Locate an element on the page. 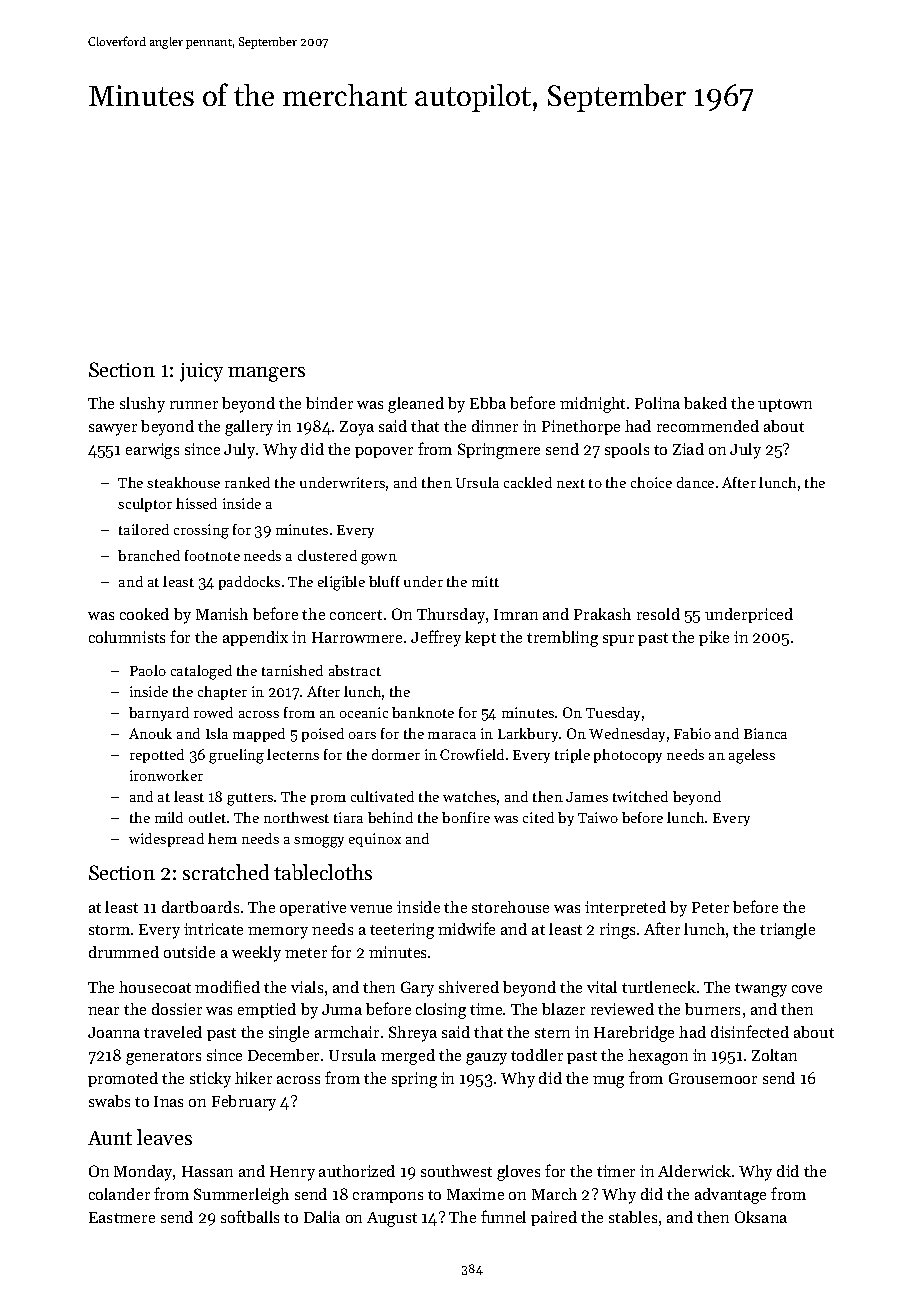  authorized is located at coordinates (357, 1171).
